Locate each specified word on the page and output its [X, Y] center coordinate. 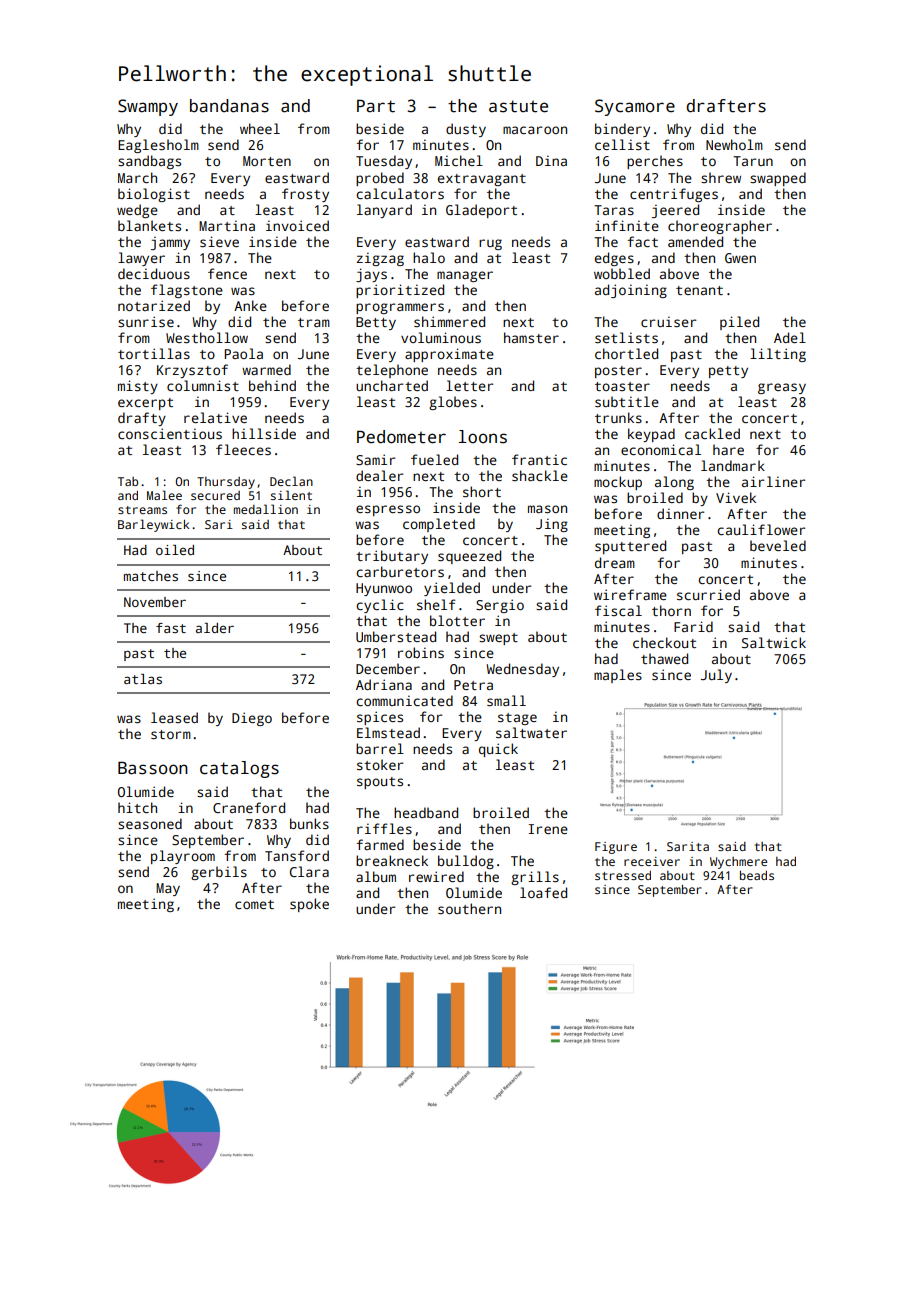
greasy [782, 388]
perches [655, 162]
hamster [531, 337]
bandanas [229, 106]
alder [215, 628]
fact [642, 241]
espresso [388, 510]
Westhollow [207, 337]
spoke [309, 905]
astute [518, 106]
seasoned [150, 823]
